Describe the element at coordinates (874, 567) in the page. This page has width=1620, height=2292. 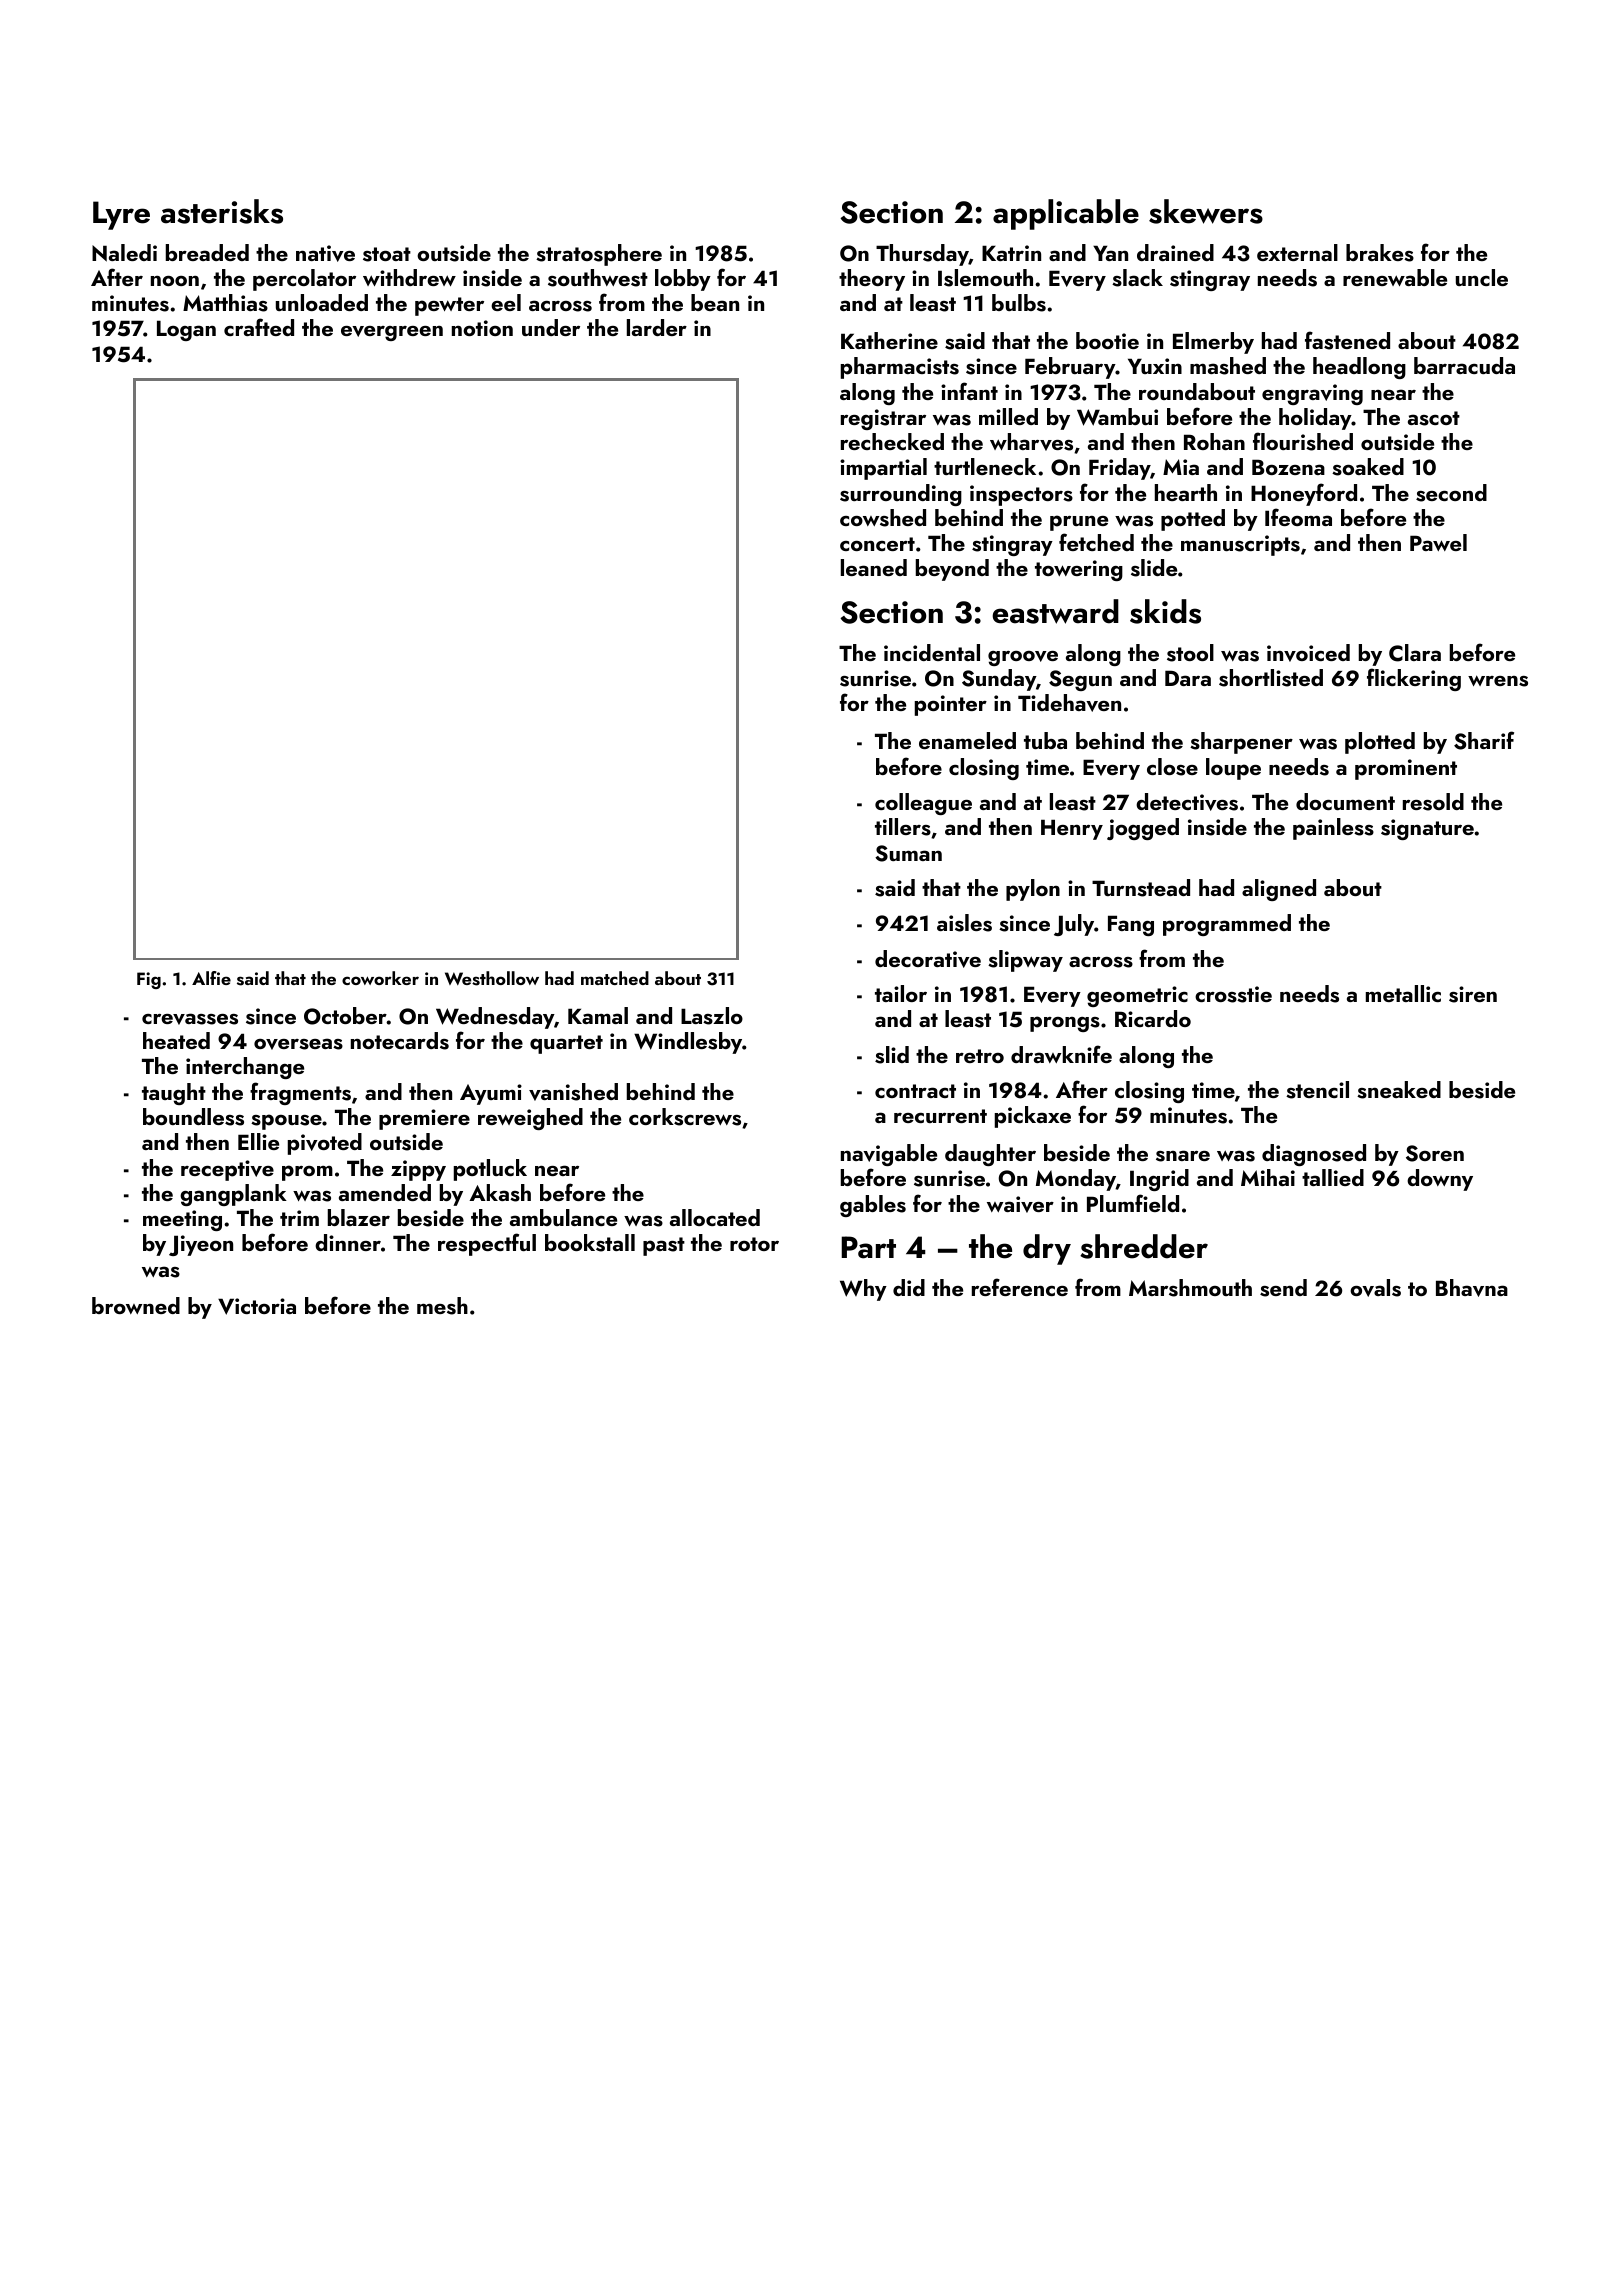
I see `leaned` at that location.
